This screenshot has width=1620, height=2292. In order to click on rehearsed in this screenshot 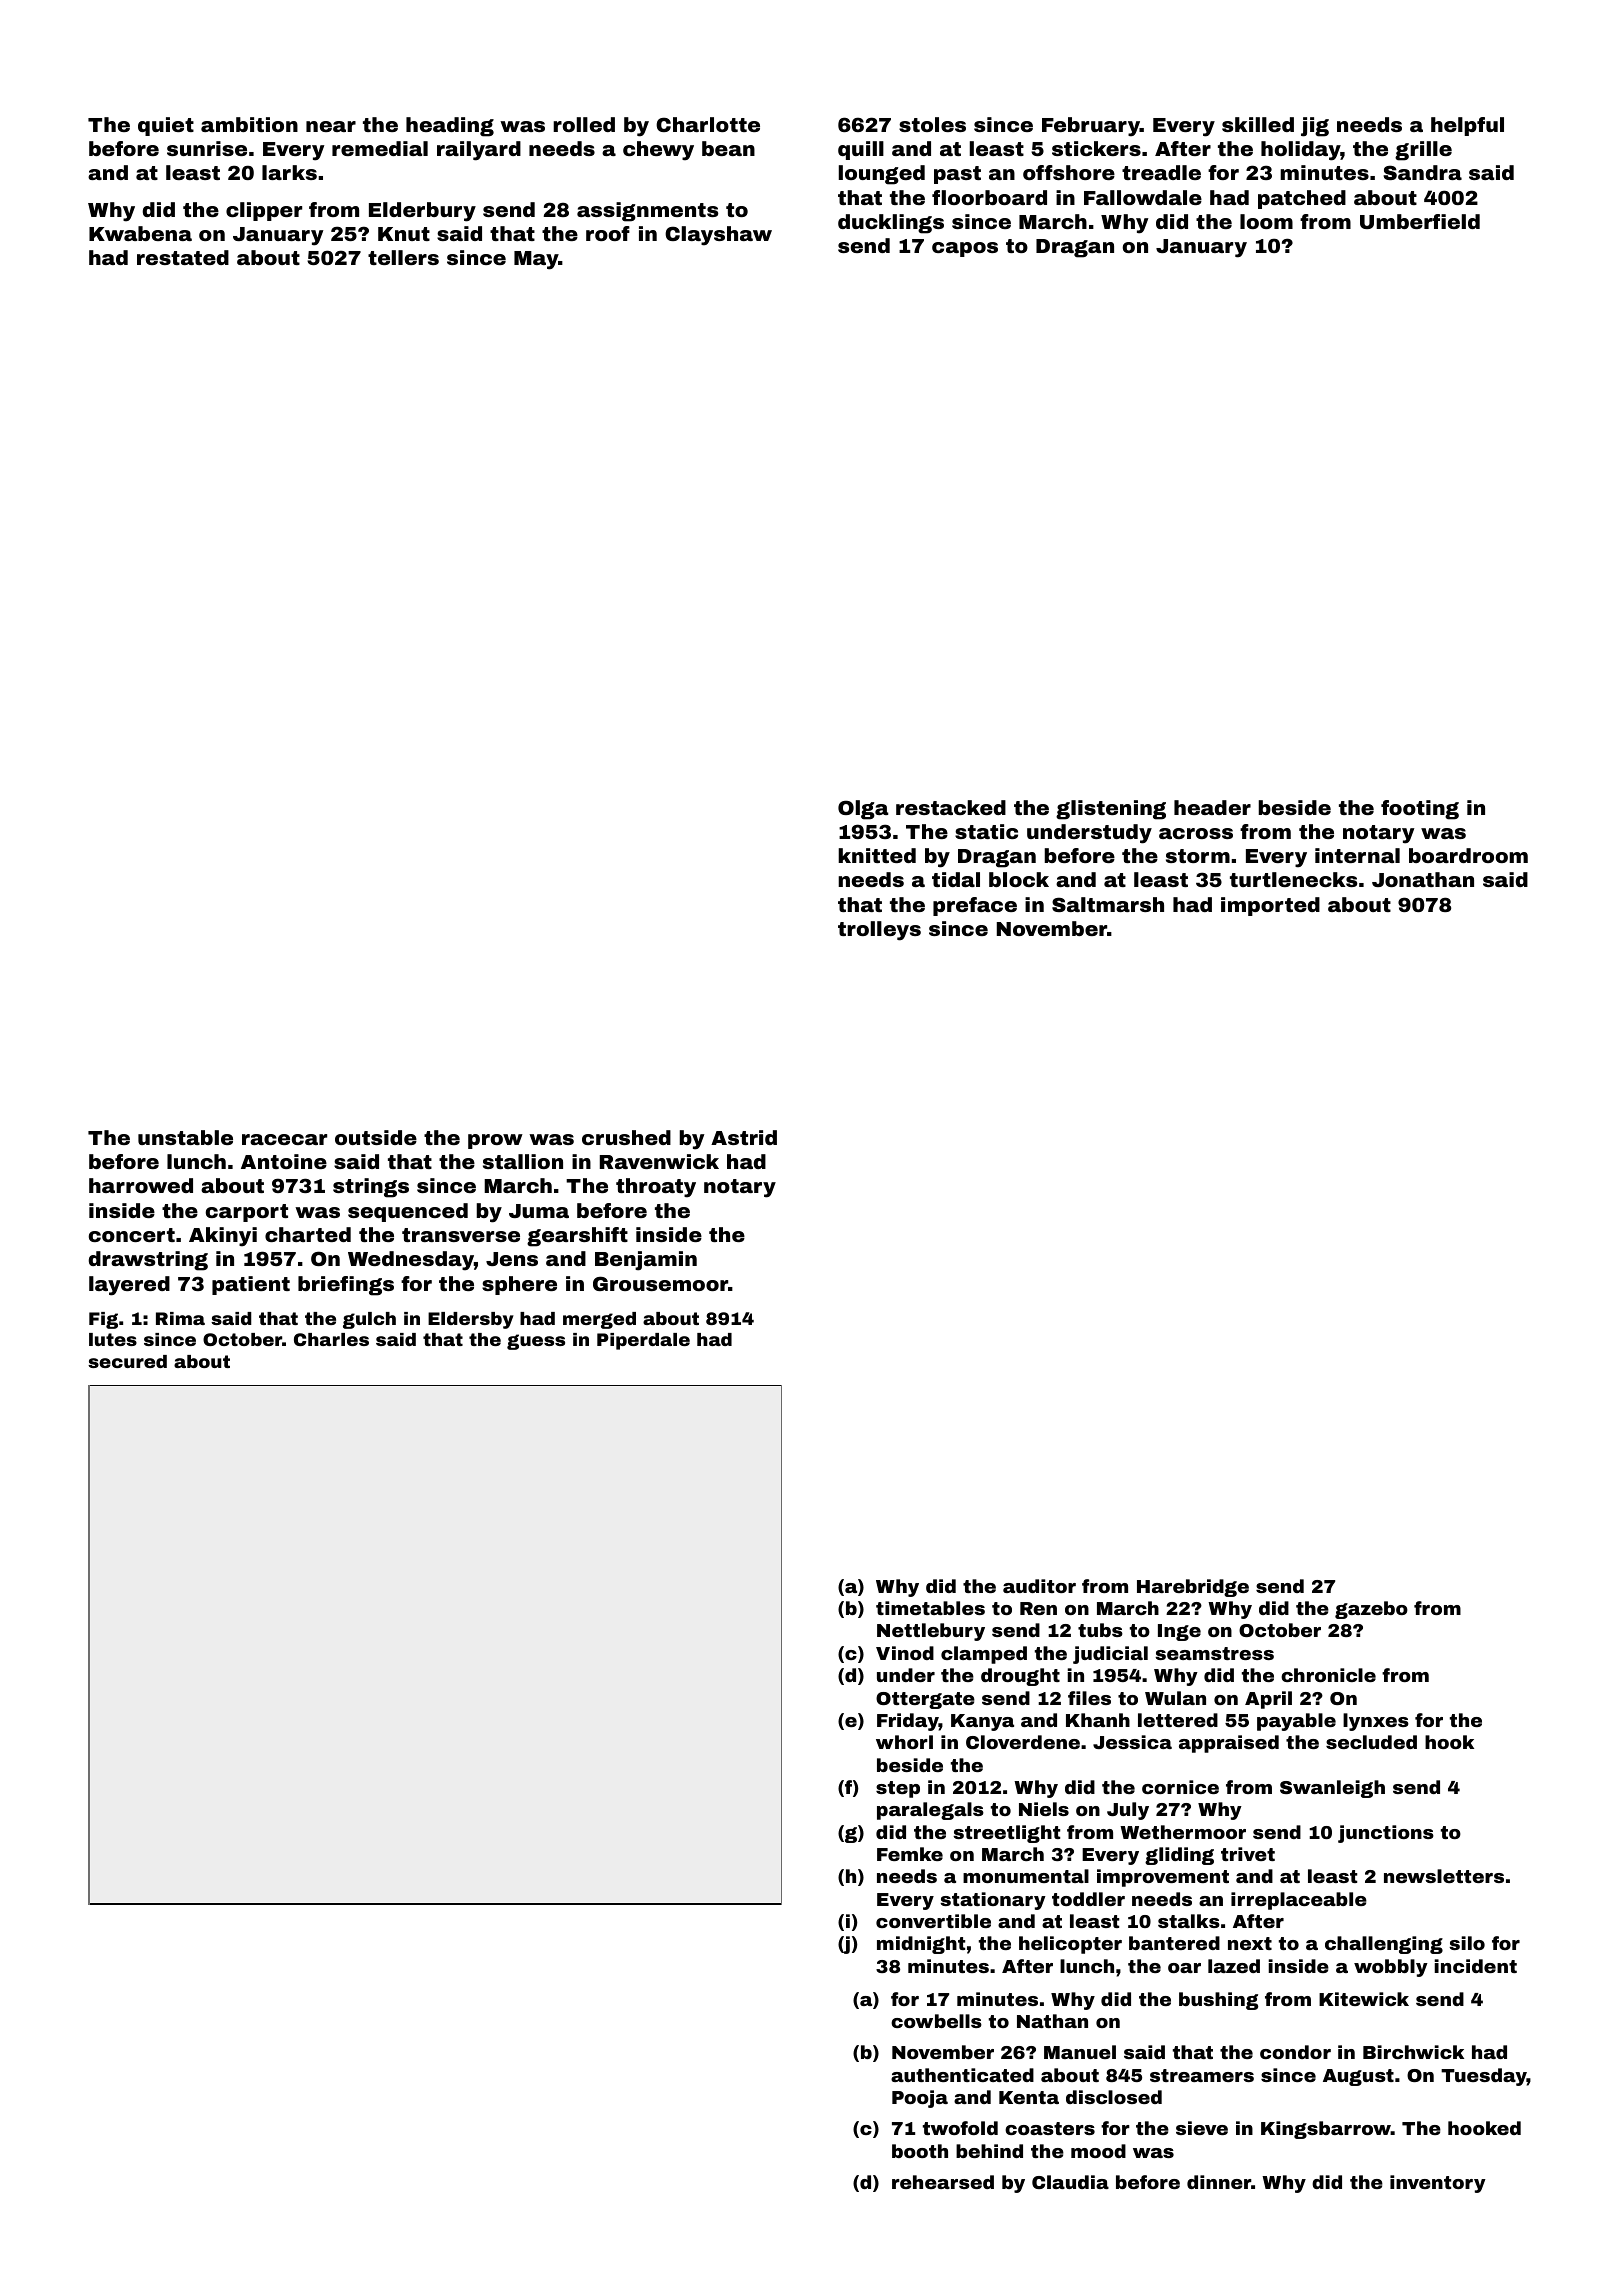, I will do `click(943, 2182)`.
